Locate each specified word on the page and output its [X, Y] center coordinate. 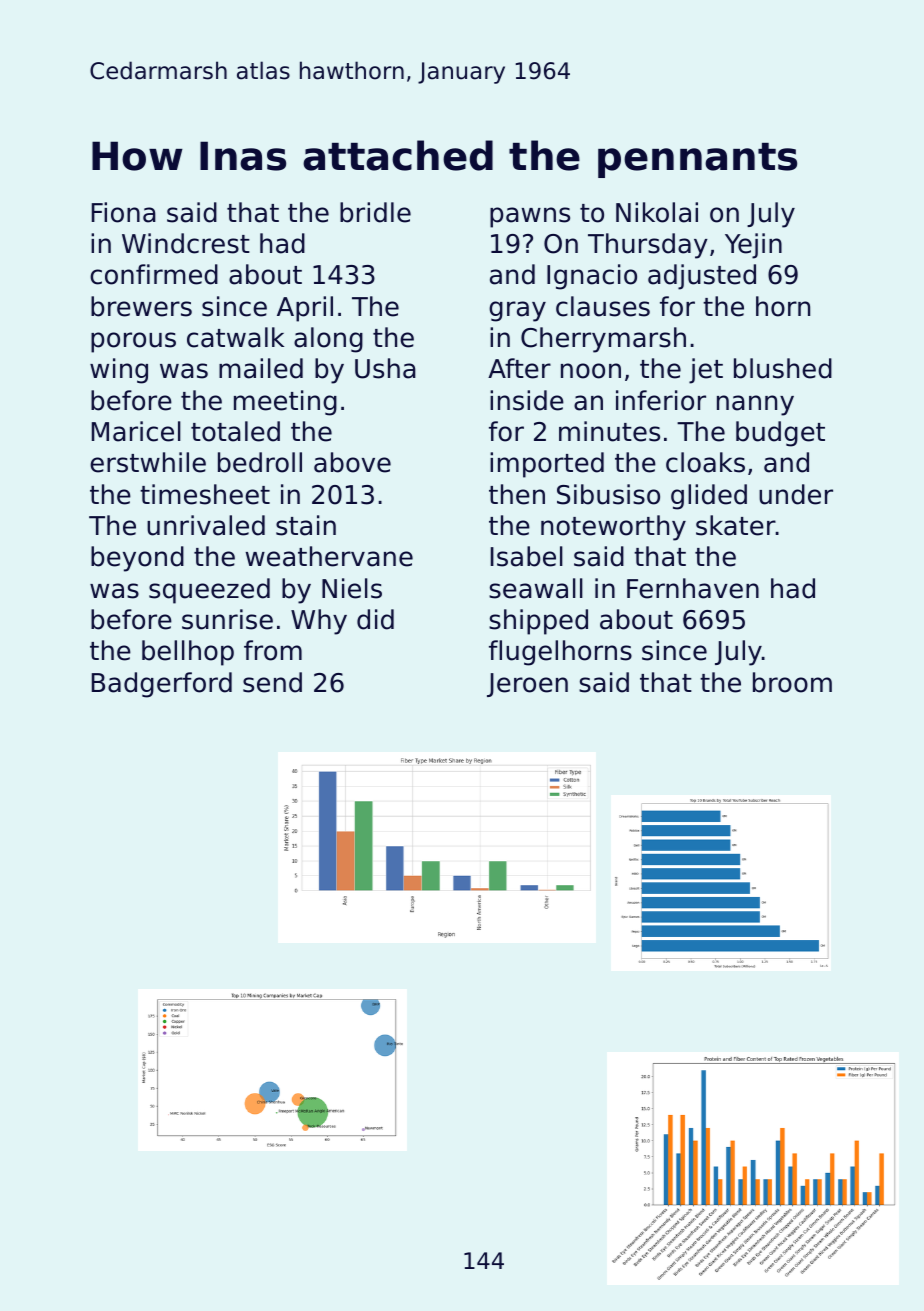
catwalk [235, 337]
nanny [755, 405]
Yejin [753, 246]
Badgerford [162, 685]
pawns [530, 217]
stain [306, 525]
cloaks [705, 462]
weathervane [329, 556]
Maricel [136, 431]
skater [736, 525]
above [352, 462]
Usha [385, 368]
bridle [375, 212]
